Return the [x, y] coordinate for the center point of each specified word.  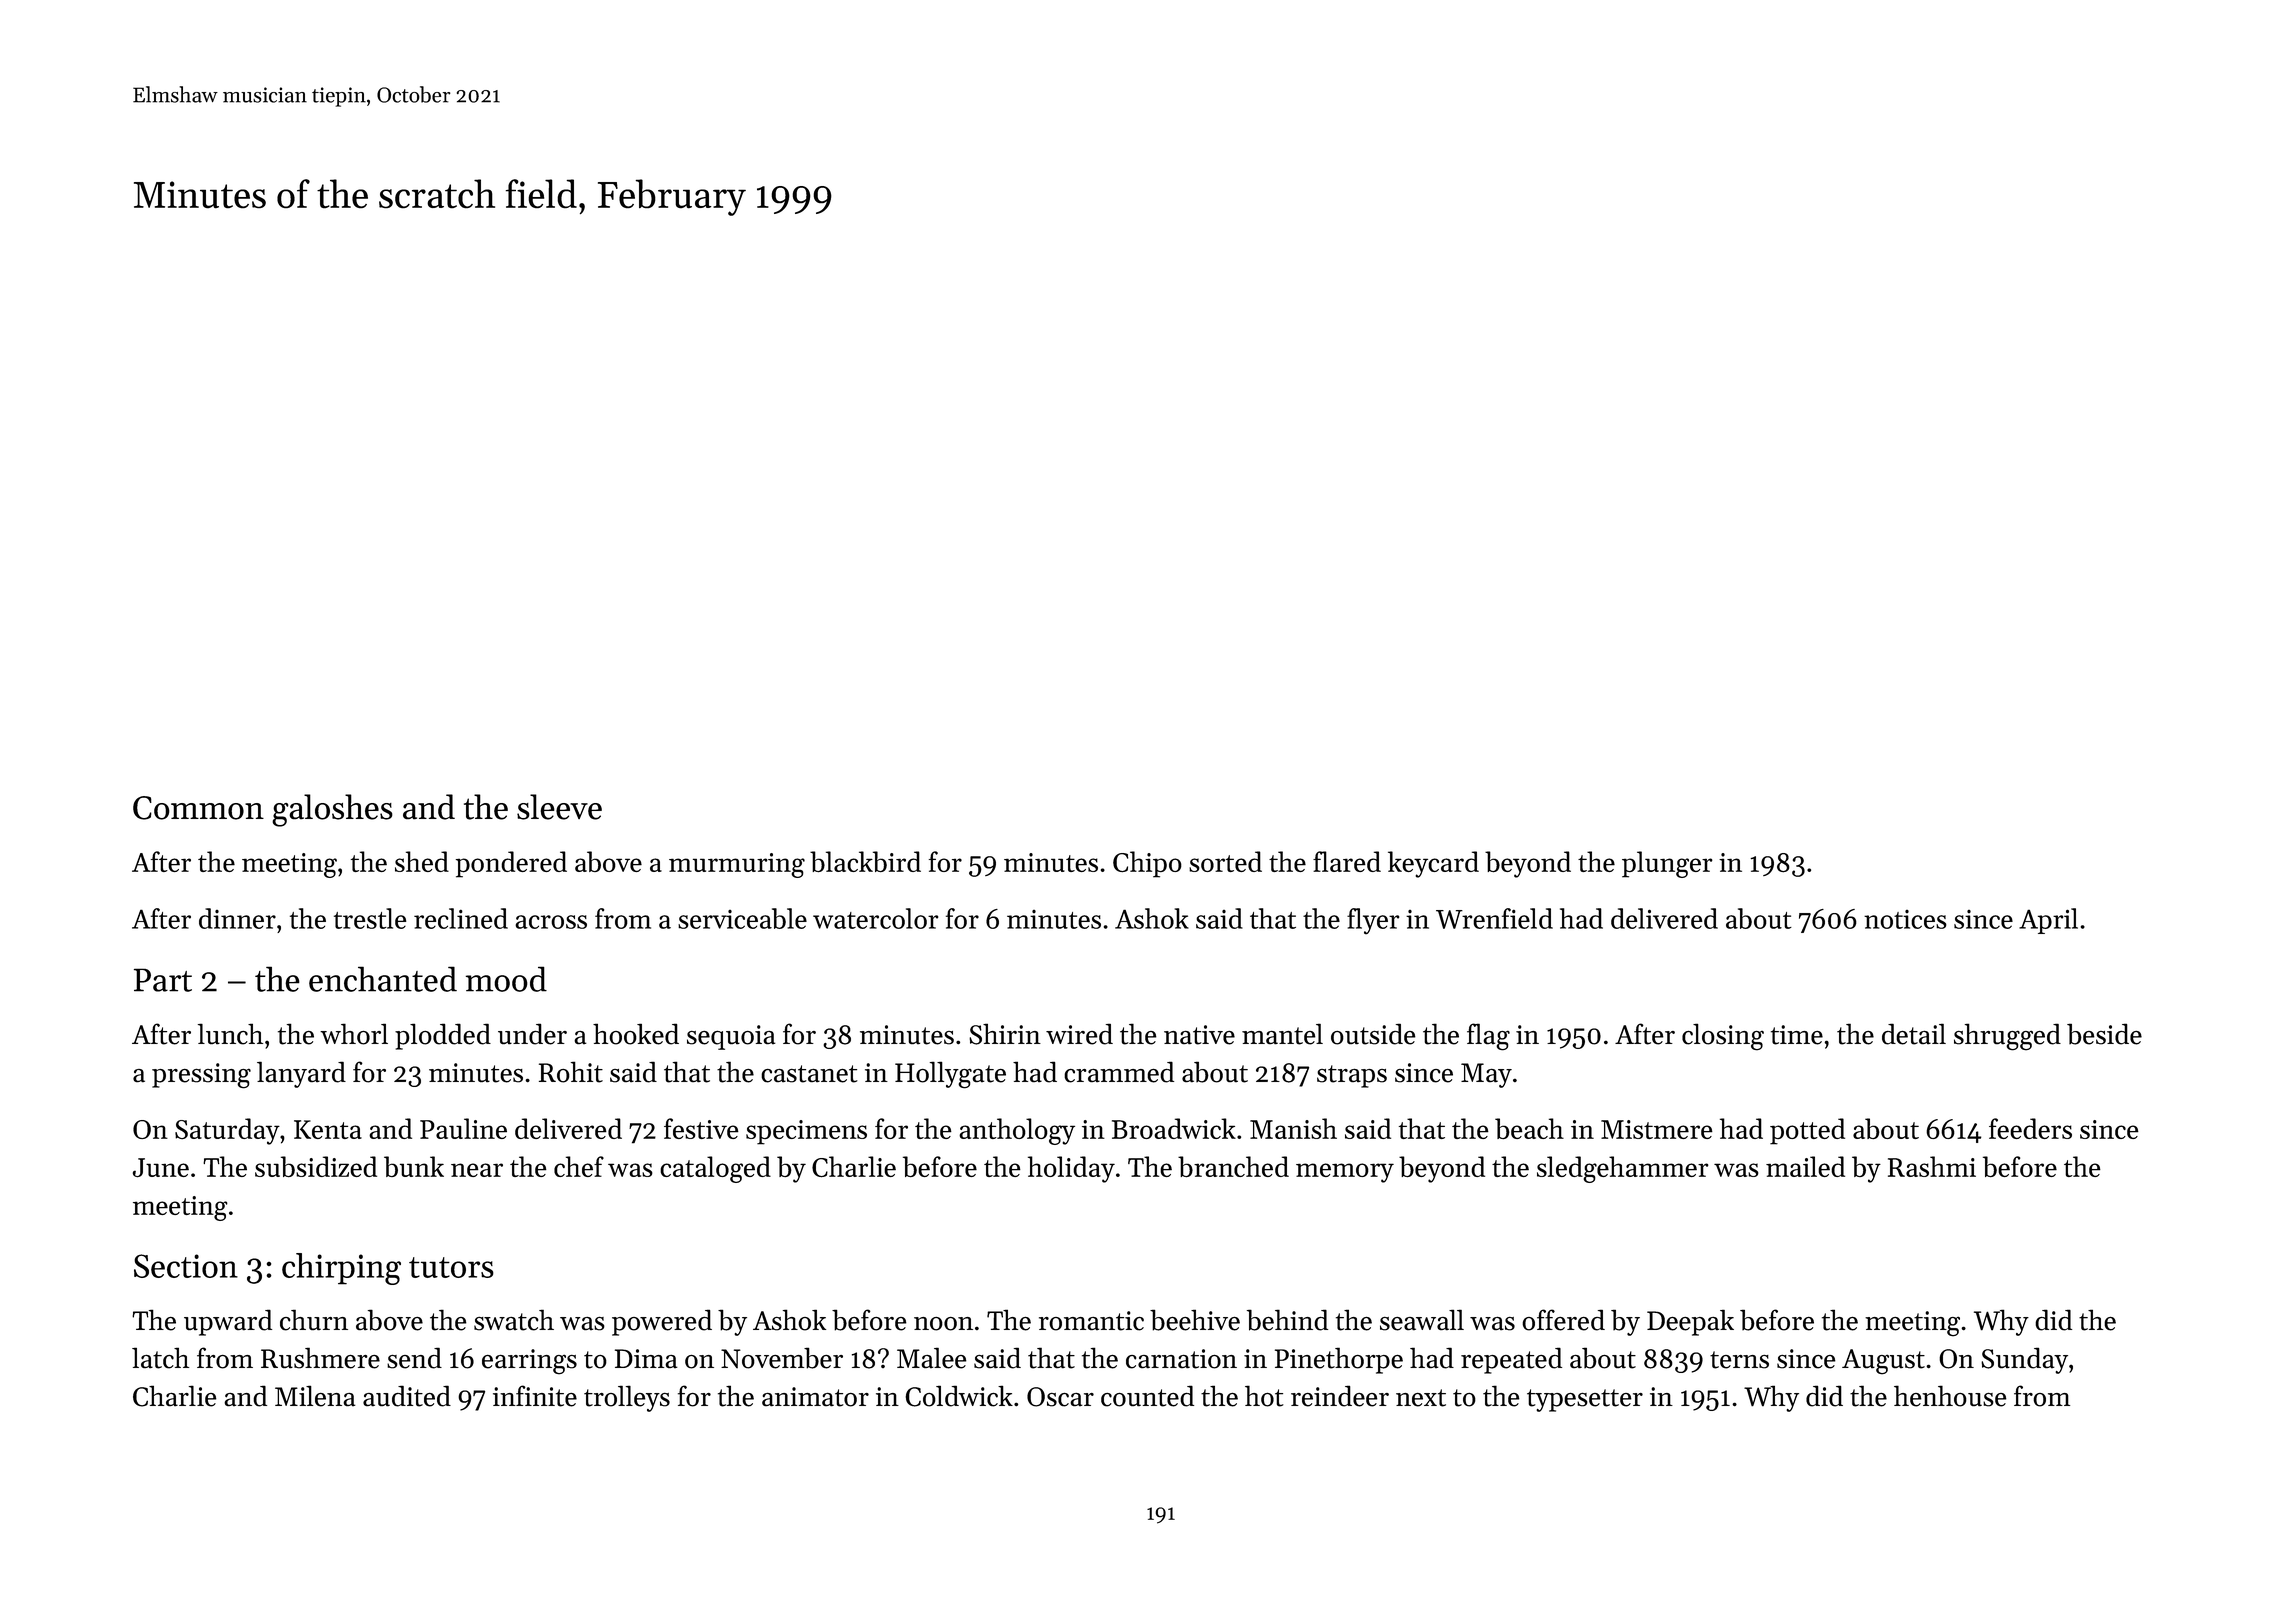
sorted [1225, 861]
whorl [354, 1034]
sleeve [559, 807]
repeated [1511, 1360]
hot [1264, 1396]
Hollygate [950, 1075]
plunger [1667, 864]
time [1797, 1035]
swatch [514, 1320]
